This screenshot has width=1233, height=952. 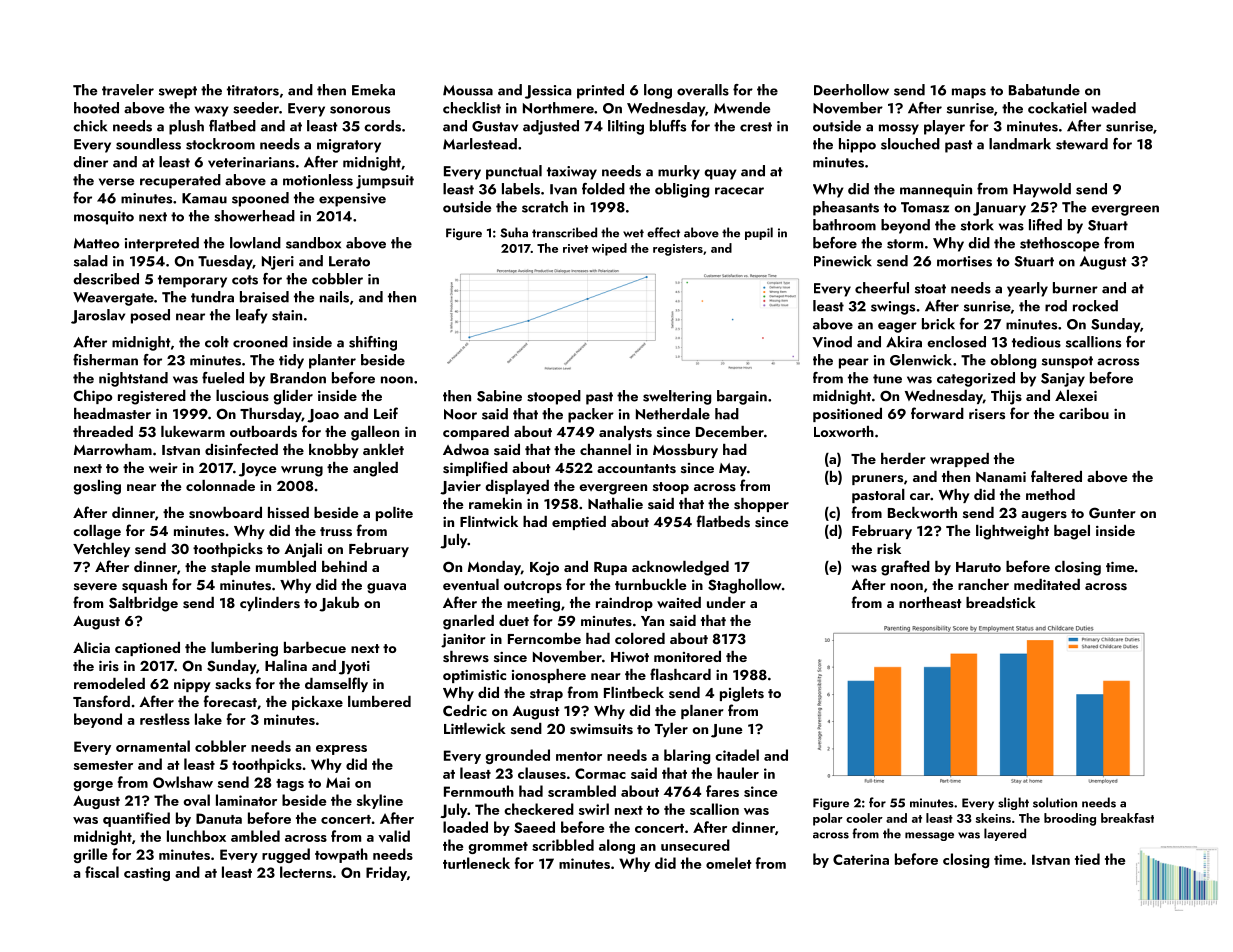 I want to click on Ivan, so click(x=563, y=189).
